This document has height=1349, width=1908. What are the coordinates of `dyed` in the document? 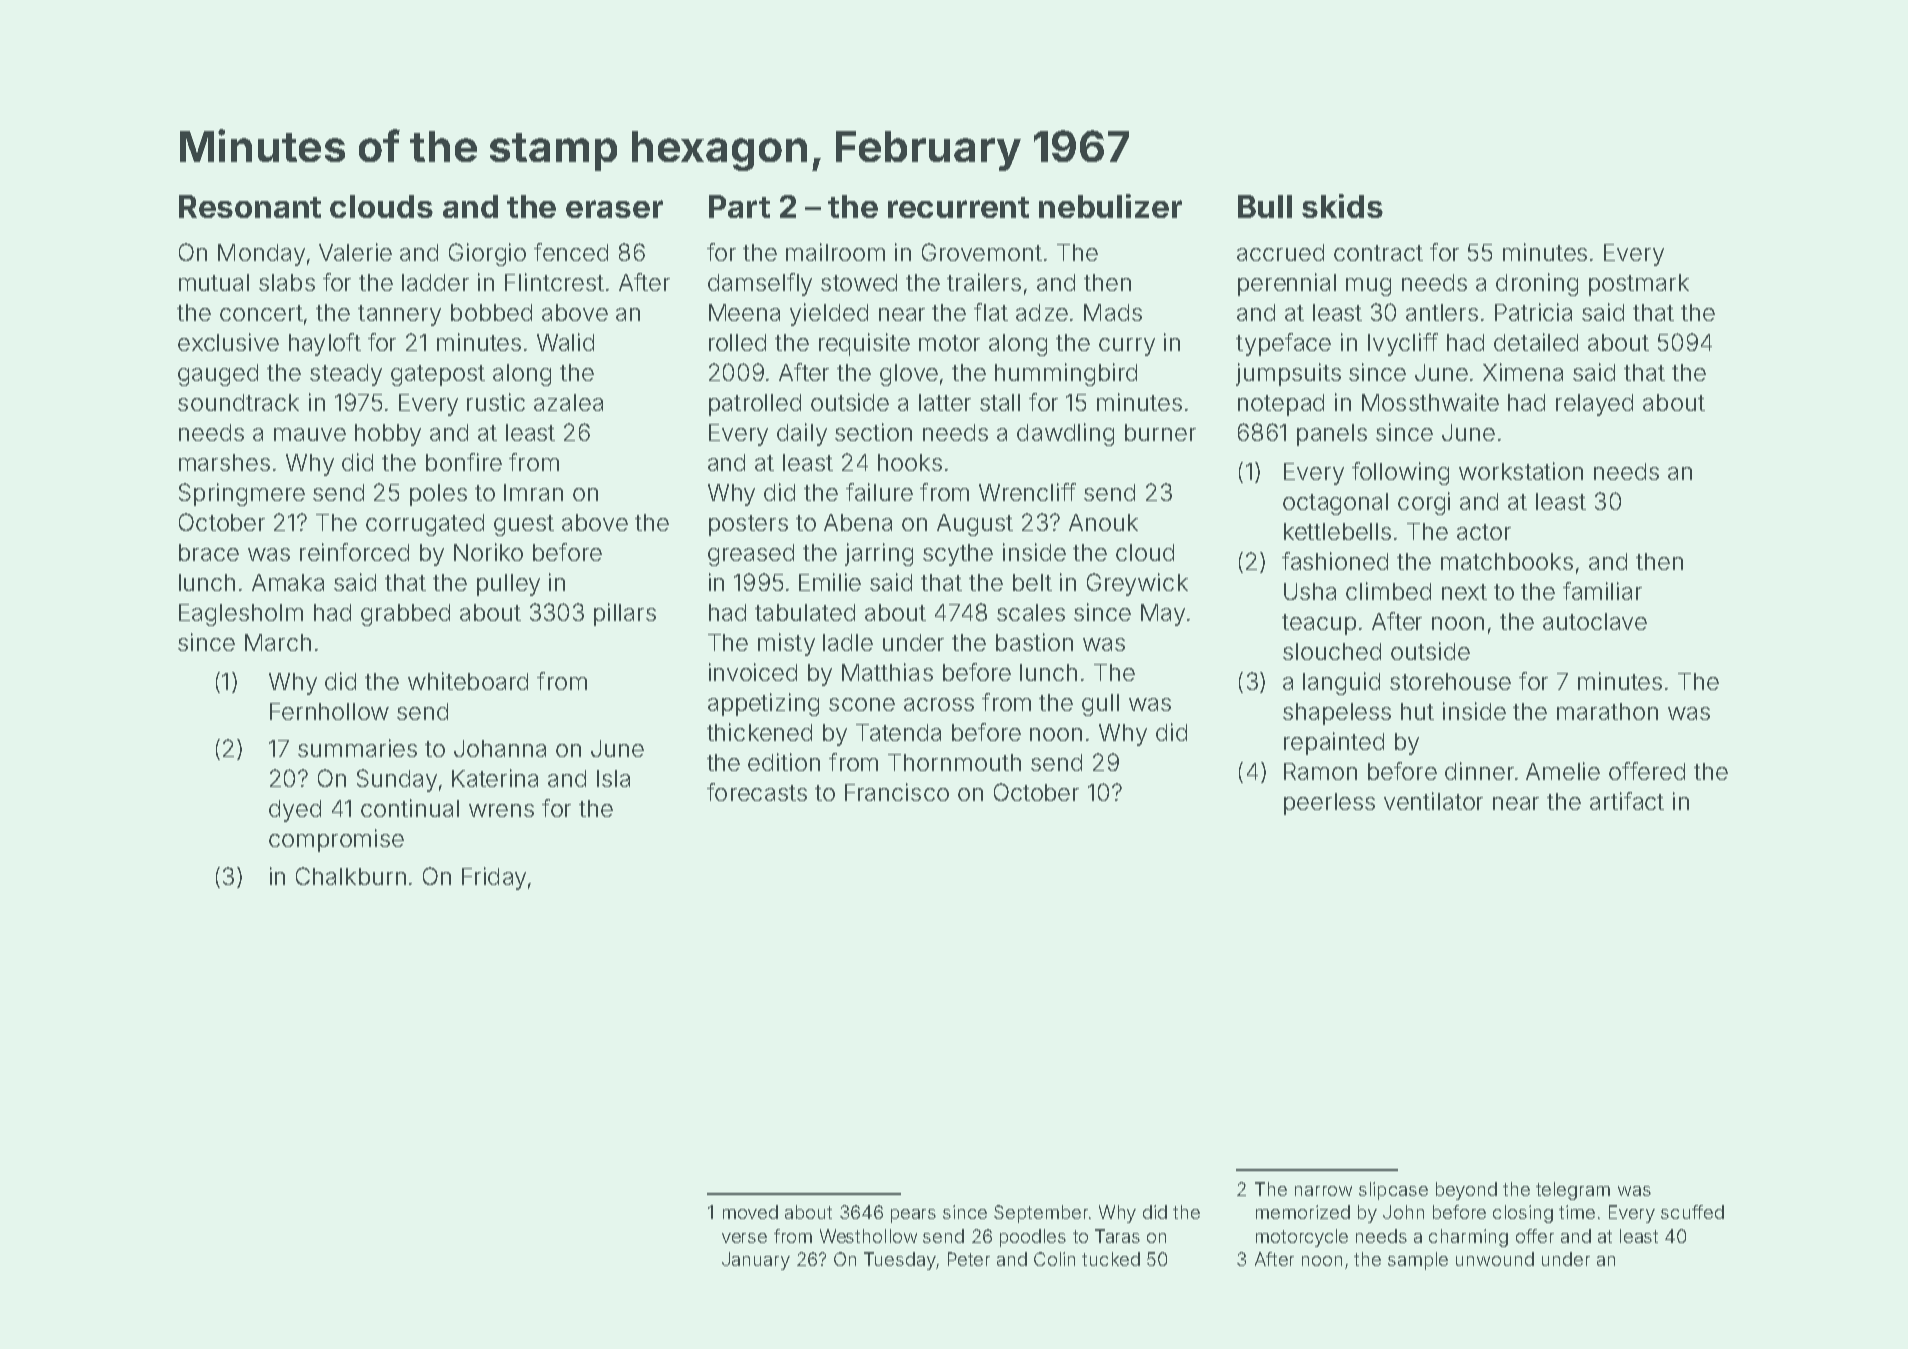 It's located at (295, 811).
